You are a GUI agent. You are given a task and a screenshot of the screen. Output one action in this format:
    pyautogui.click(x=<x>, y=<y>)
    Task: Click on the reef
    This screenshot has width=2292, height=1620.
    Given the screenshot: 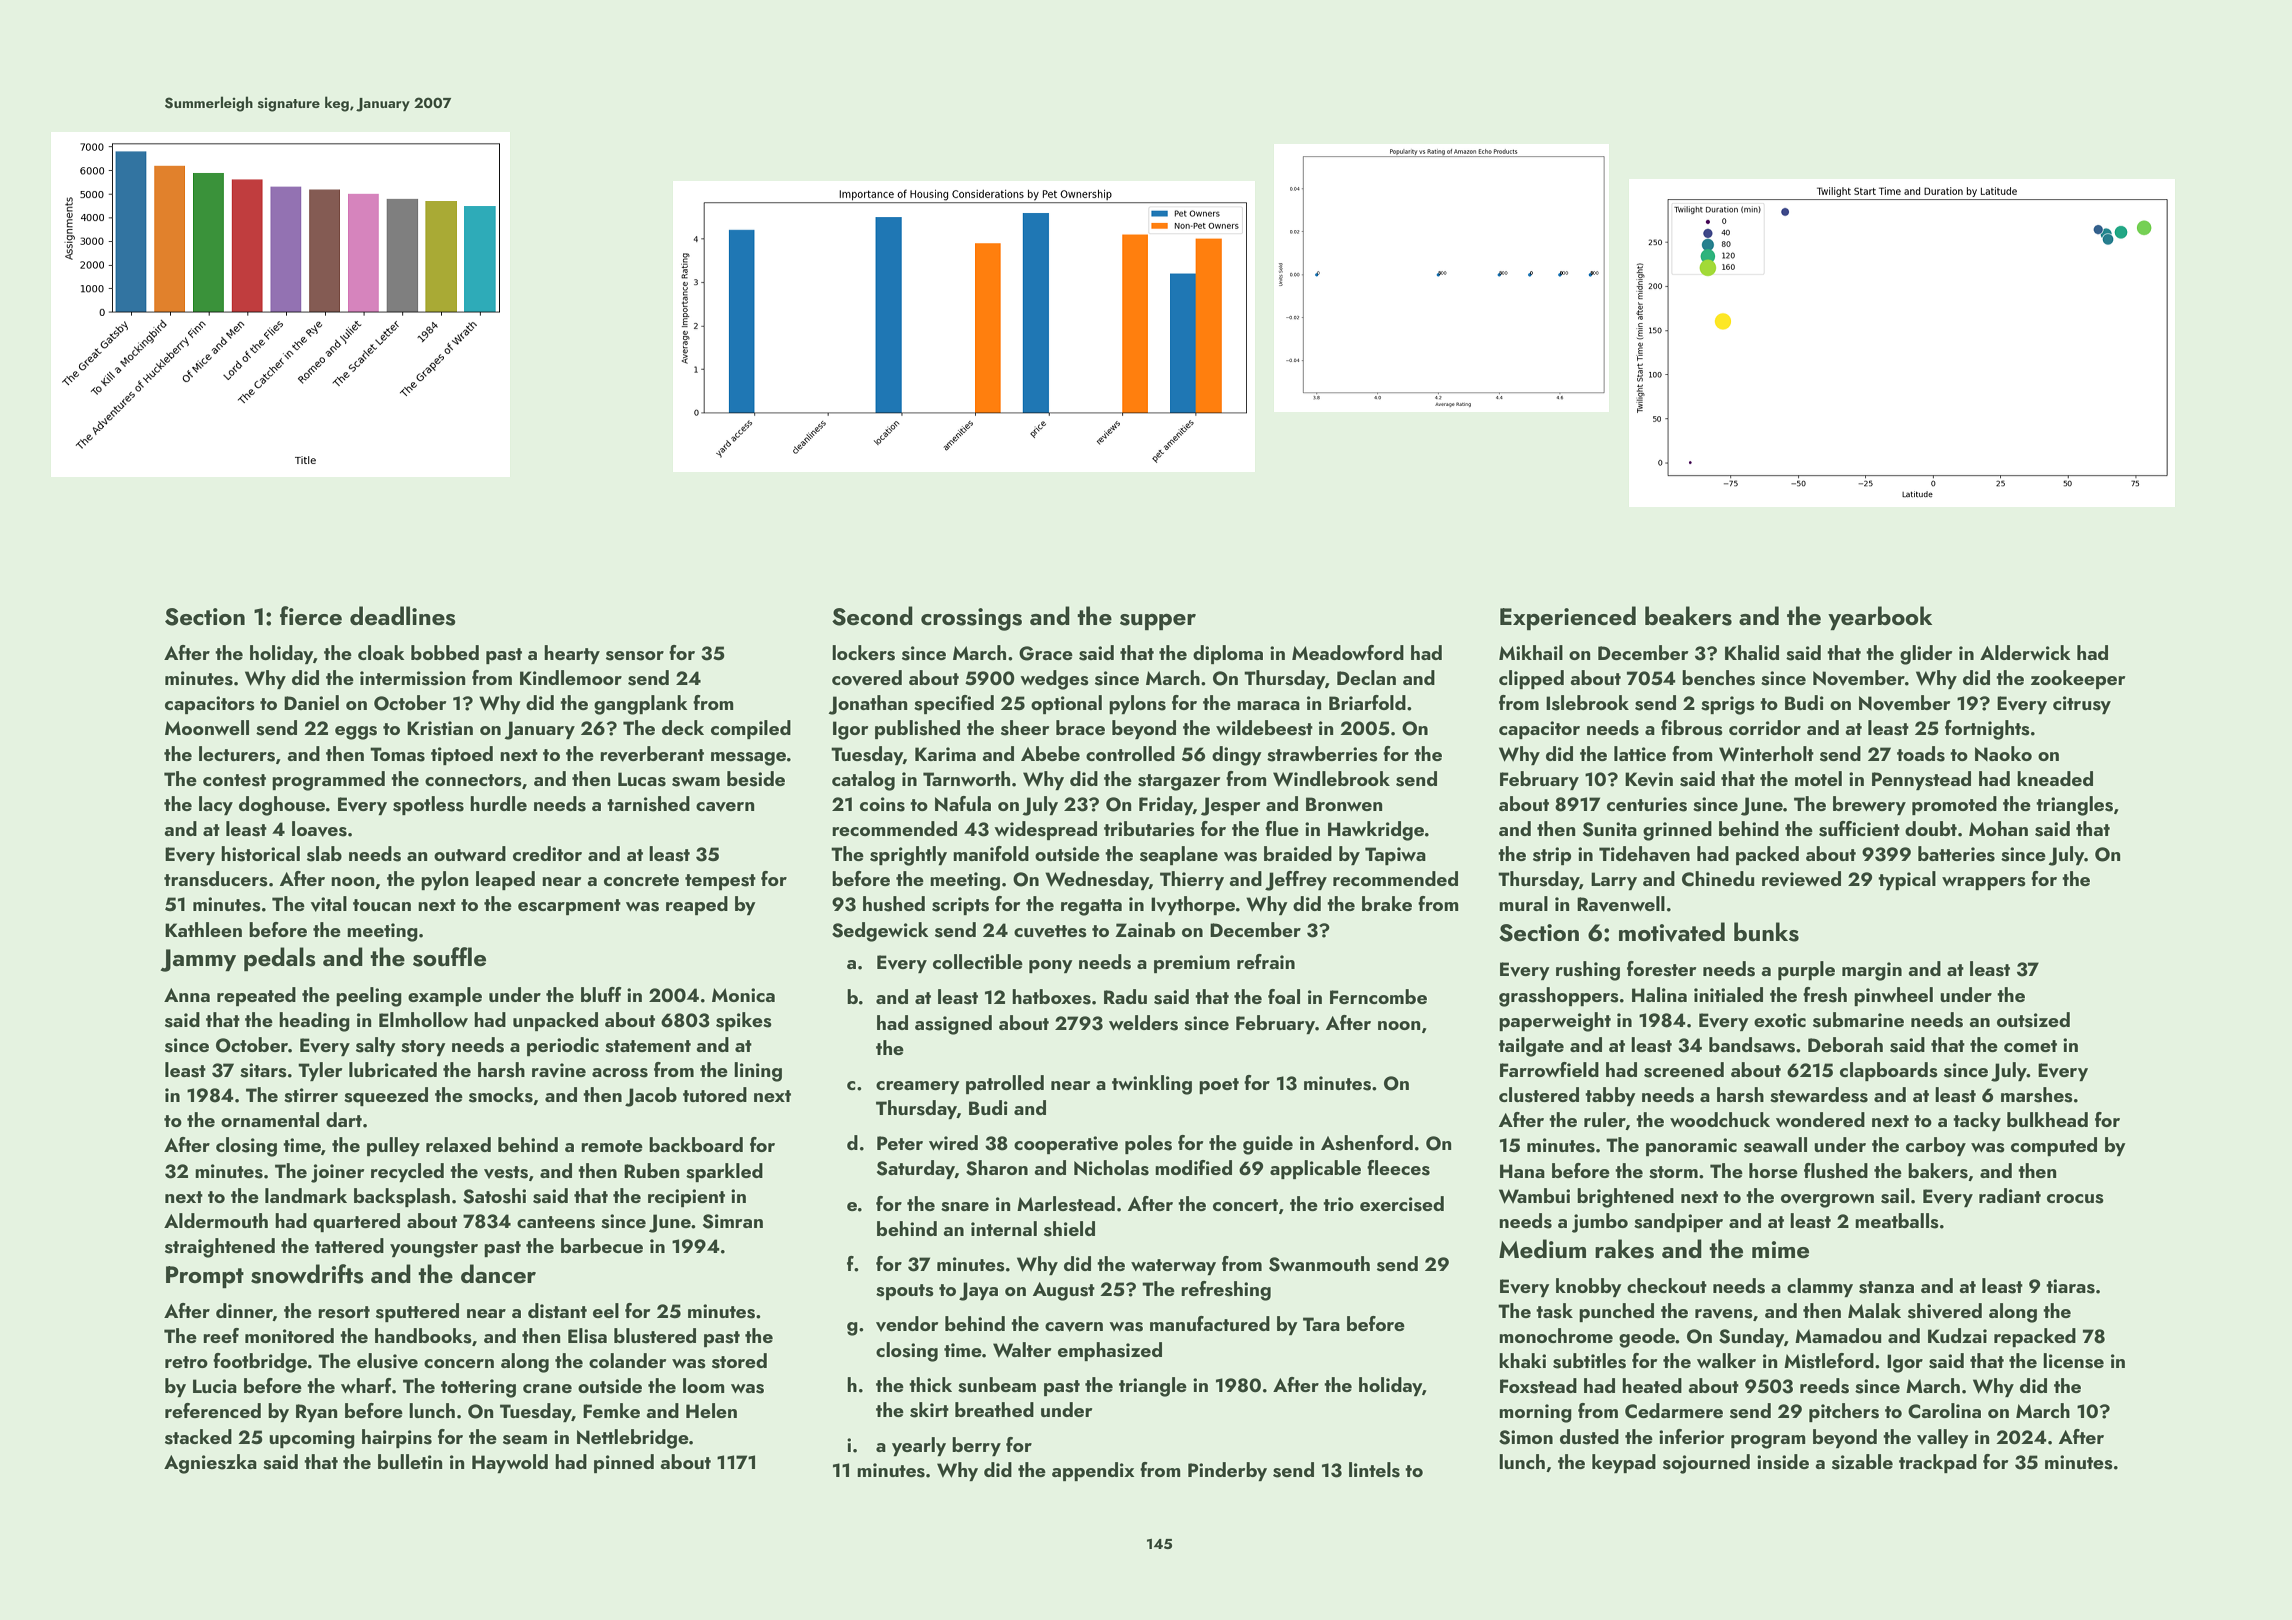 What is the action you would take?
    pyautogui.click(x=221, y=1335)
